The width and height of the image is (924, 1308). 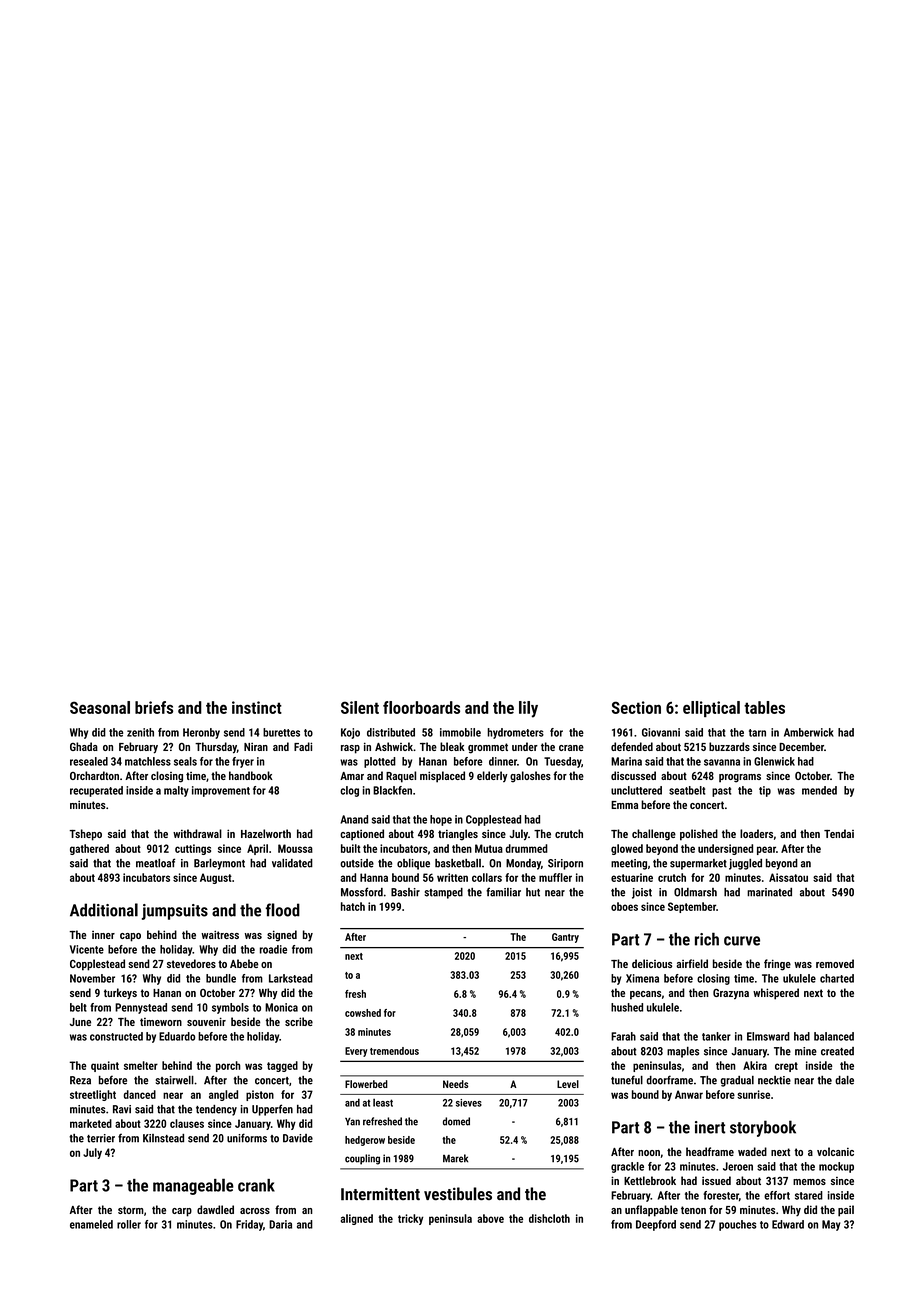 What do you see at coordinates (282, 1066) in the image?
I see `tagged` at bounding box center [282, 1066].
